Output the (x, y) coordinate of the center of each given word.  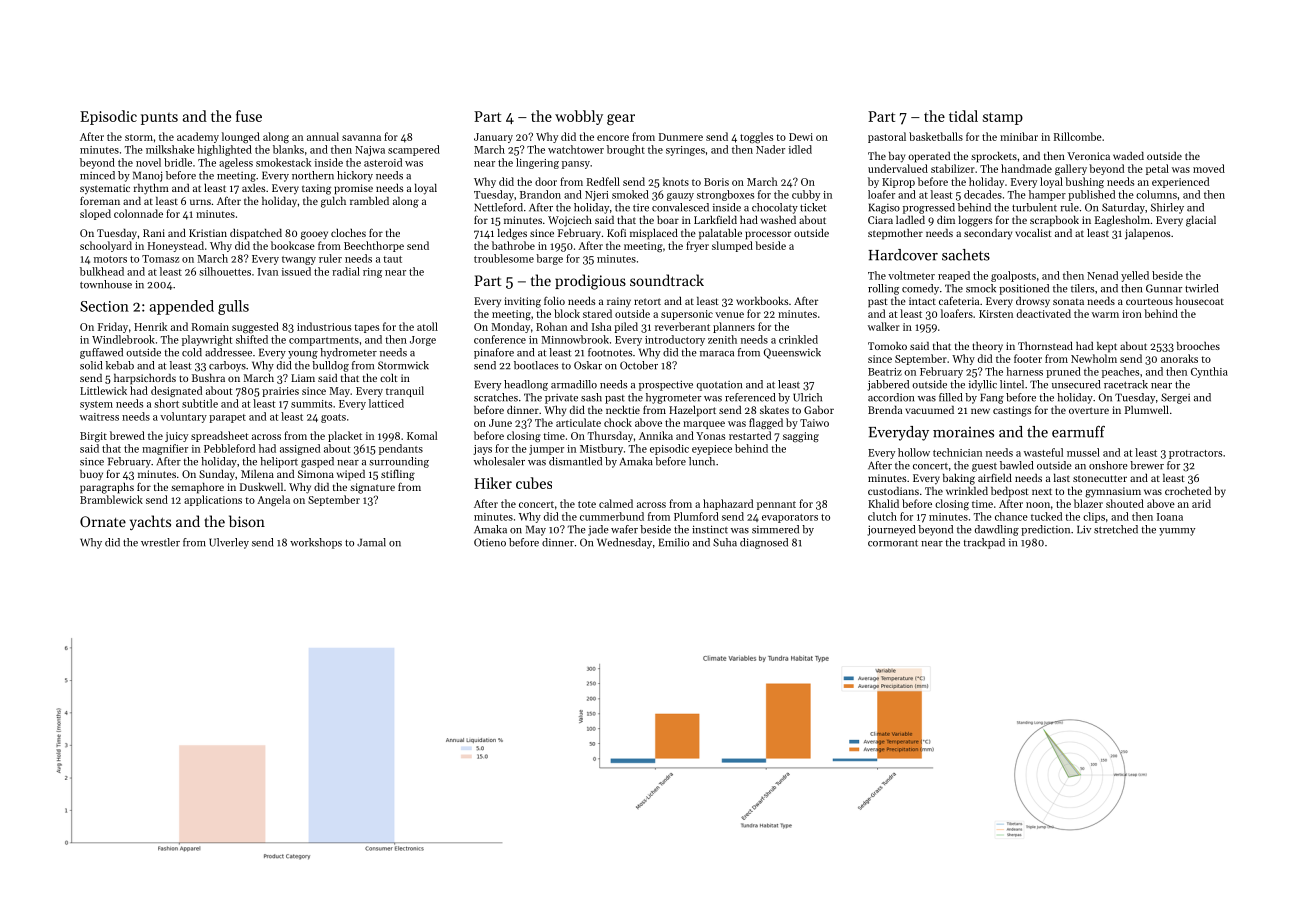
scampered (414, 150)
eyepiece (712, 450)
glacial (1201, 221)
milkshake (170, 149)
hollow (914, 452)
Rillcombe (1078, 136)
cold (192, 352)
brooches (1198, 346)
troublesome (504, 258)
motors (110, 259)
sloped (95, 214)
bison (247, 521)
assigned (300, 449)
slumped (732, 246)
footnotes (610, 352)
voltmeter (911, 275)
